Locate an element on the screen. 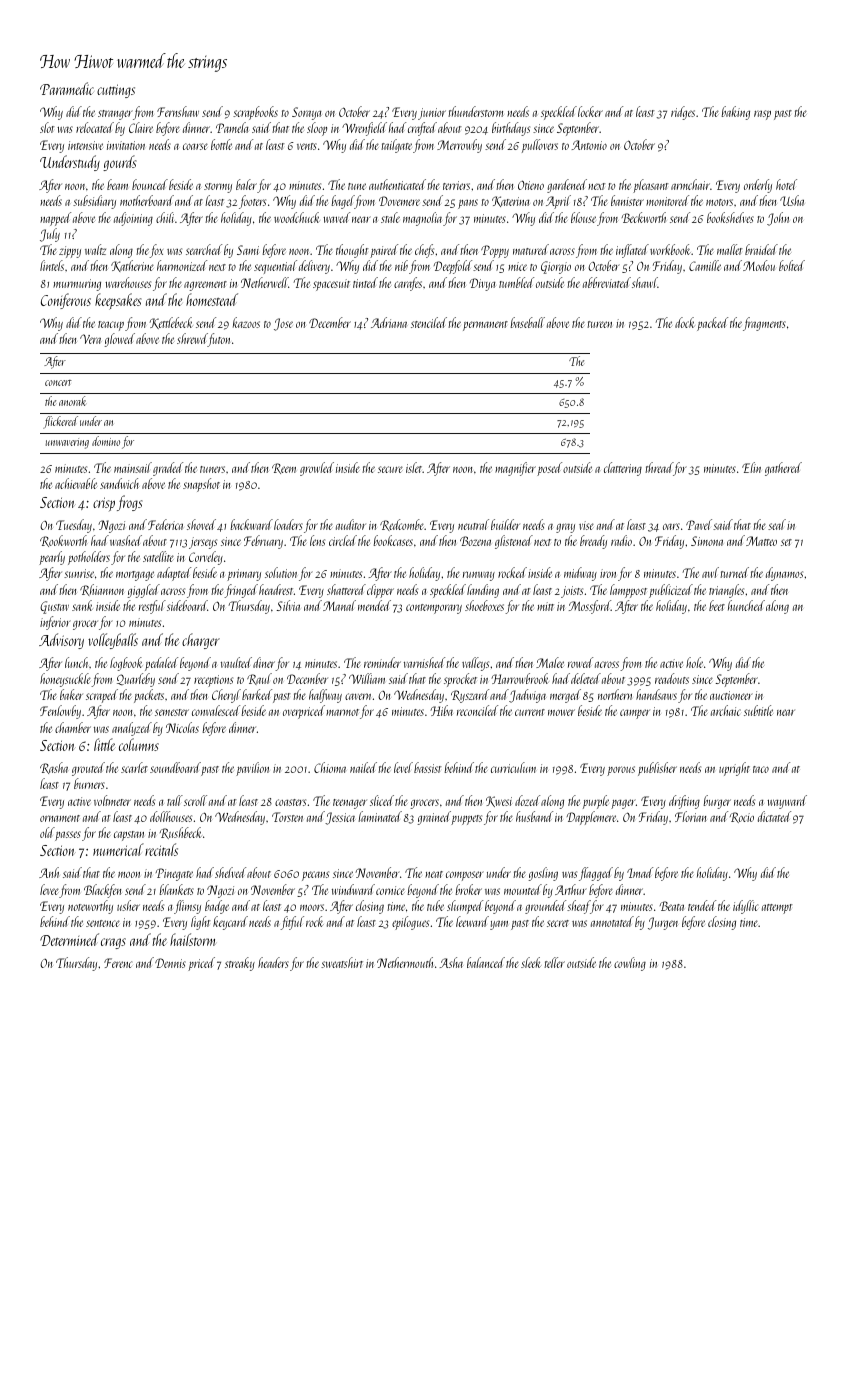 This screenshot has width=849, height=1400. satellite is located at coordinates (158, 556).
